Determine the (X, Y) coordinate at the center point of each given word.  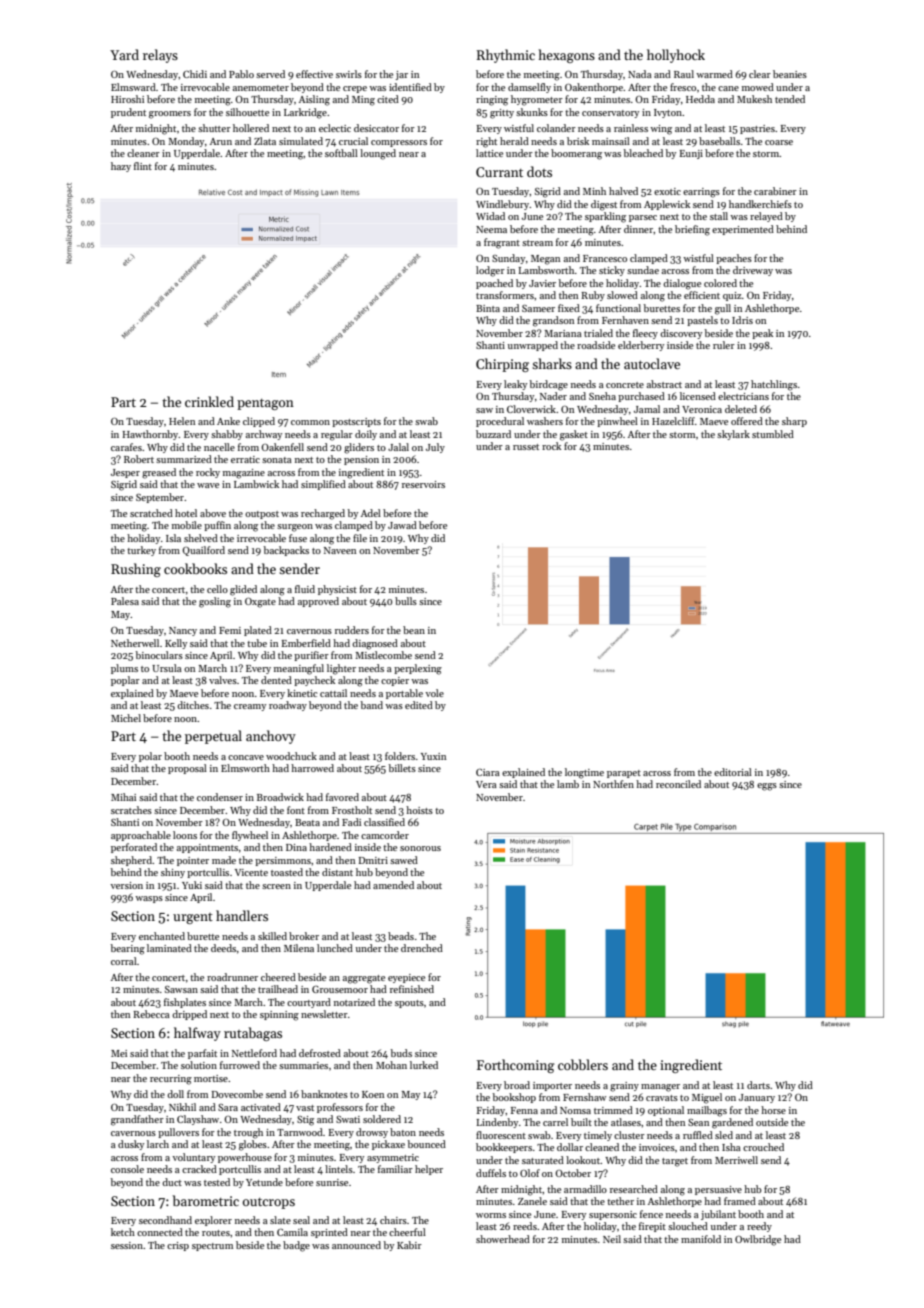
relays (160, 56)
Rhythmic (506, 56)
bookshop (514, 1098)
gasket (574, 435)
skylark (733, 435)
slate (280, 1220)
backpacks (286, 551)
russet (526, 447)
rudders (352, 630)
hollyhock (676, 56)
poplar (125, 681)
